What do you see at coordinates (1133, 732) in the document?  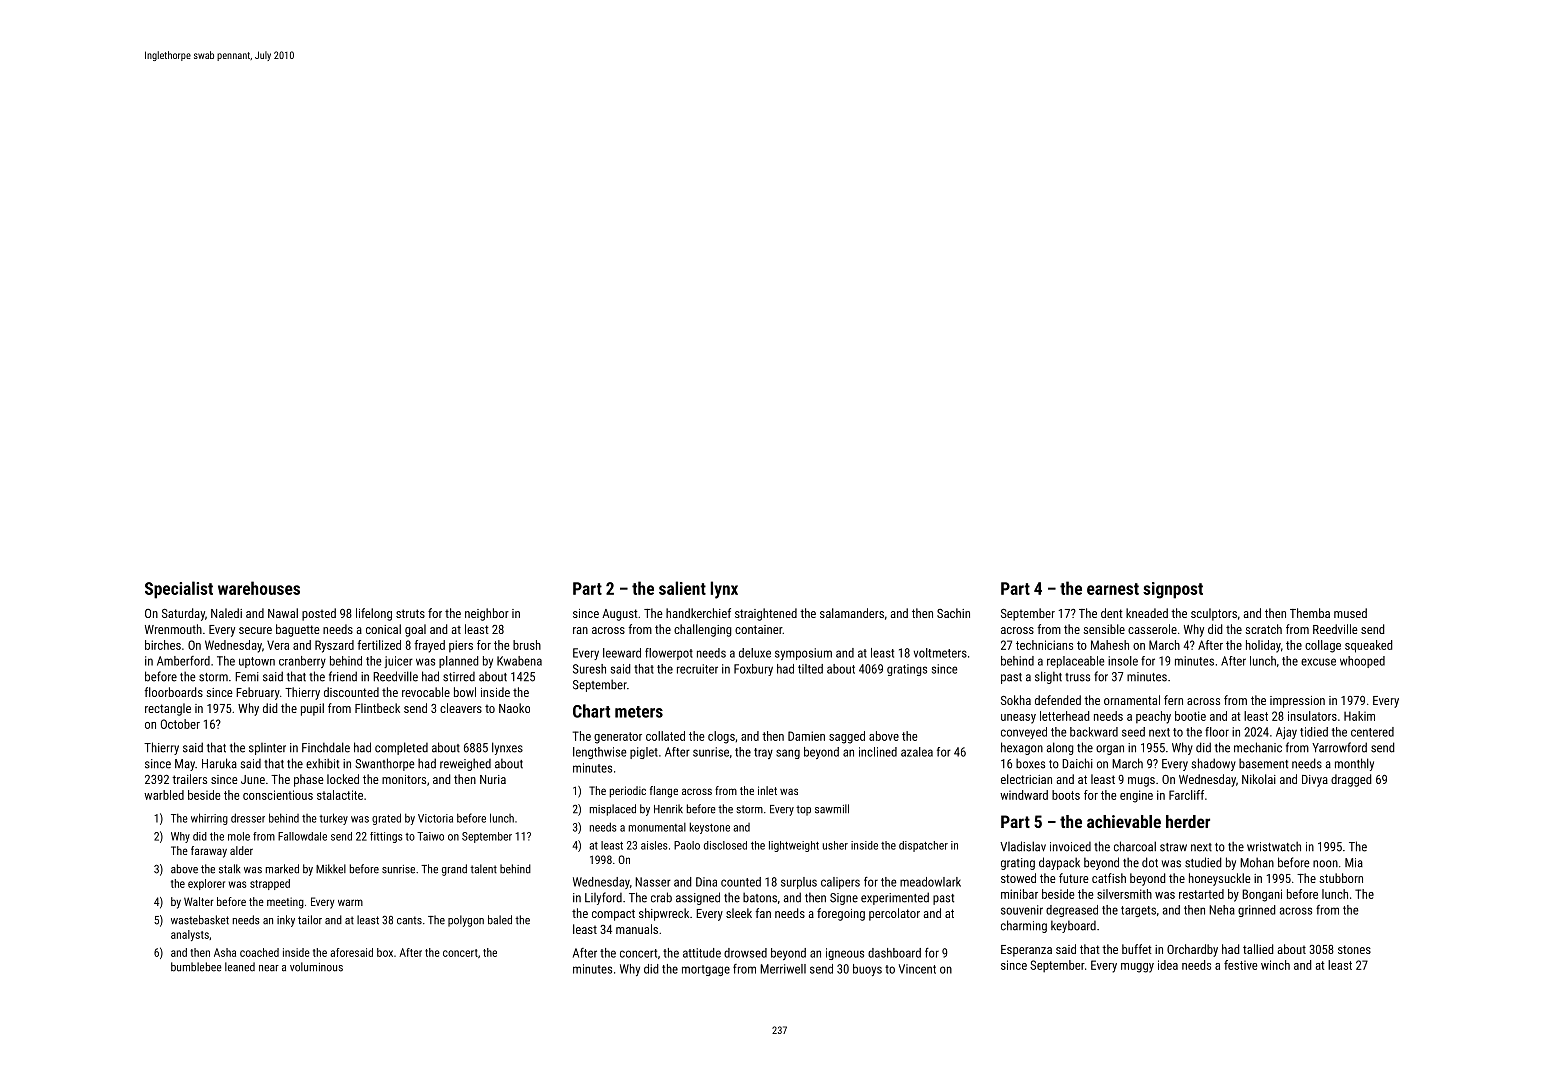 I see `seed` at bounding box center [1133, 732].
